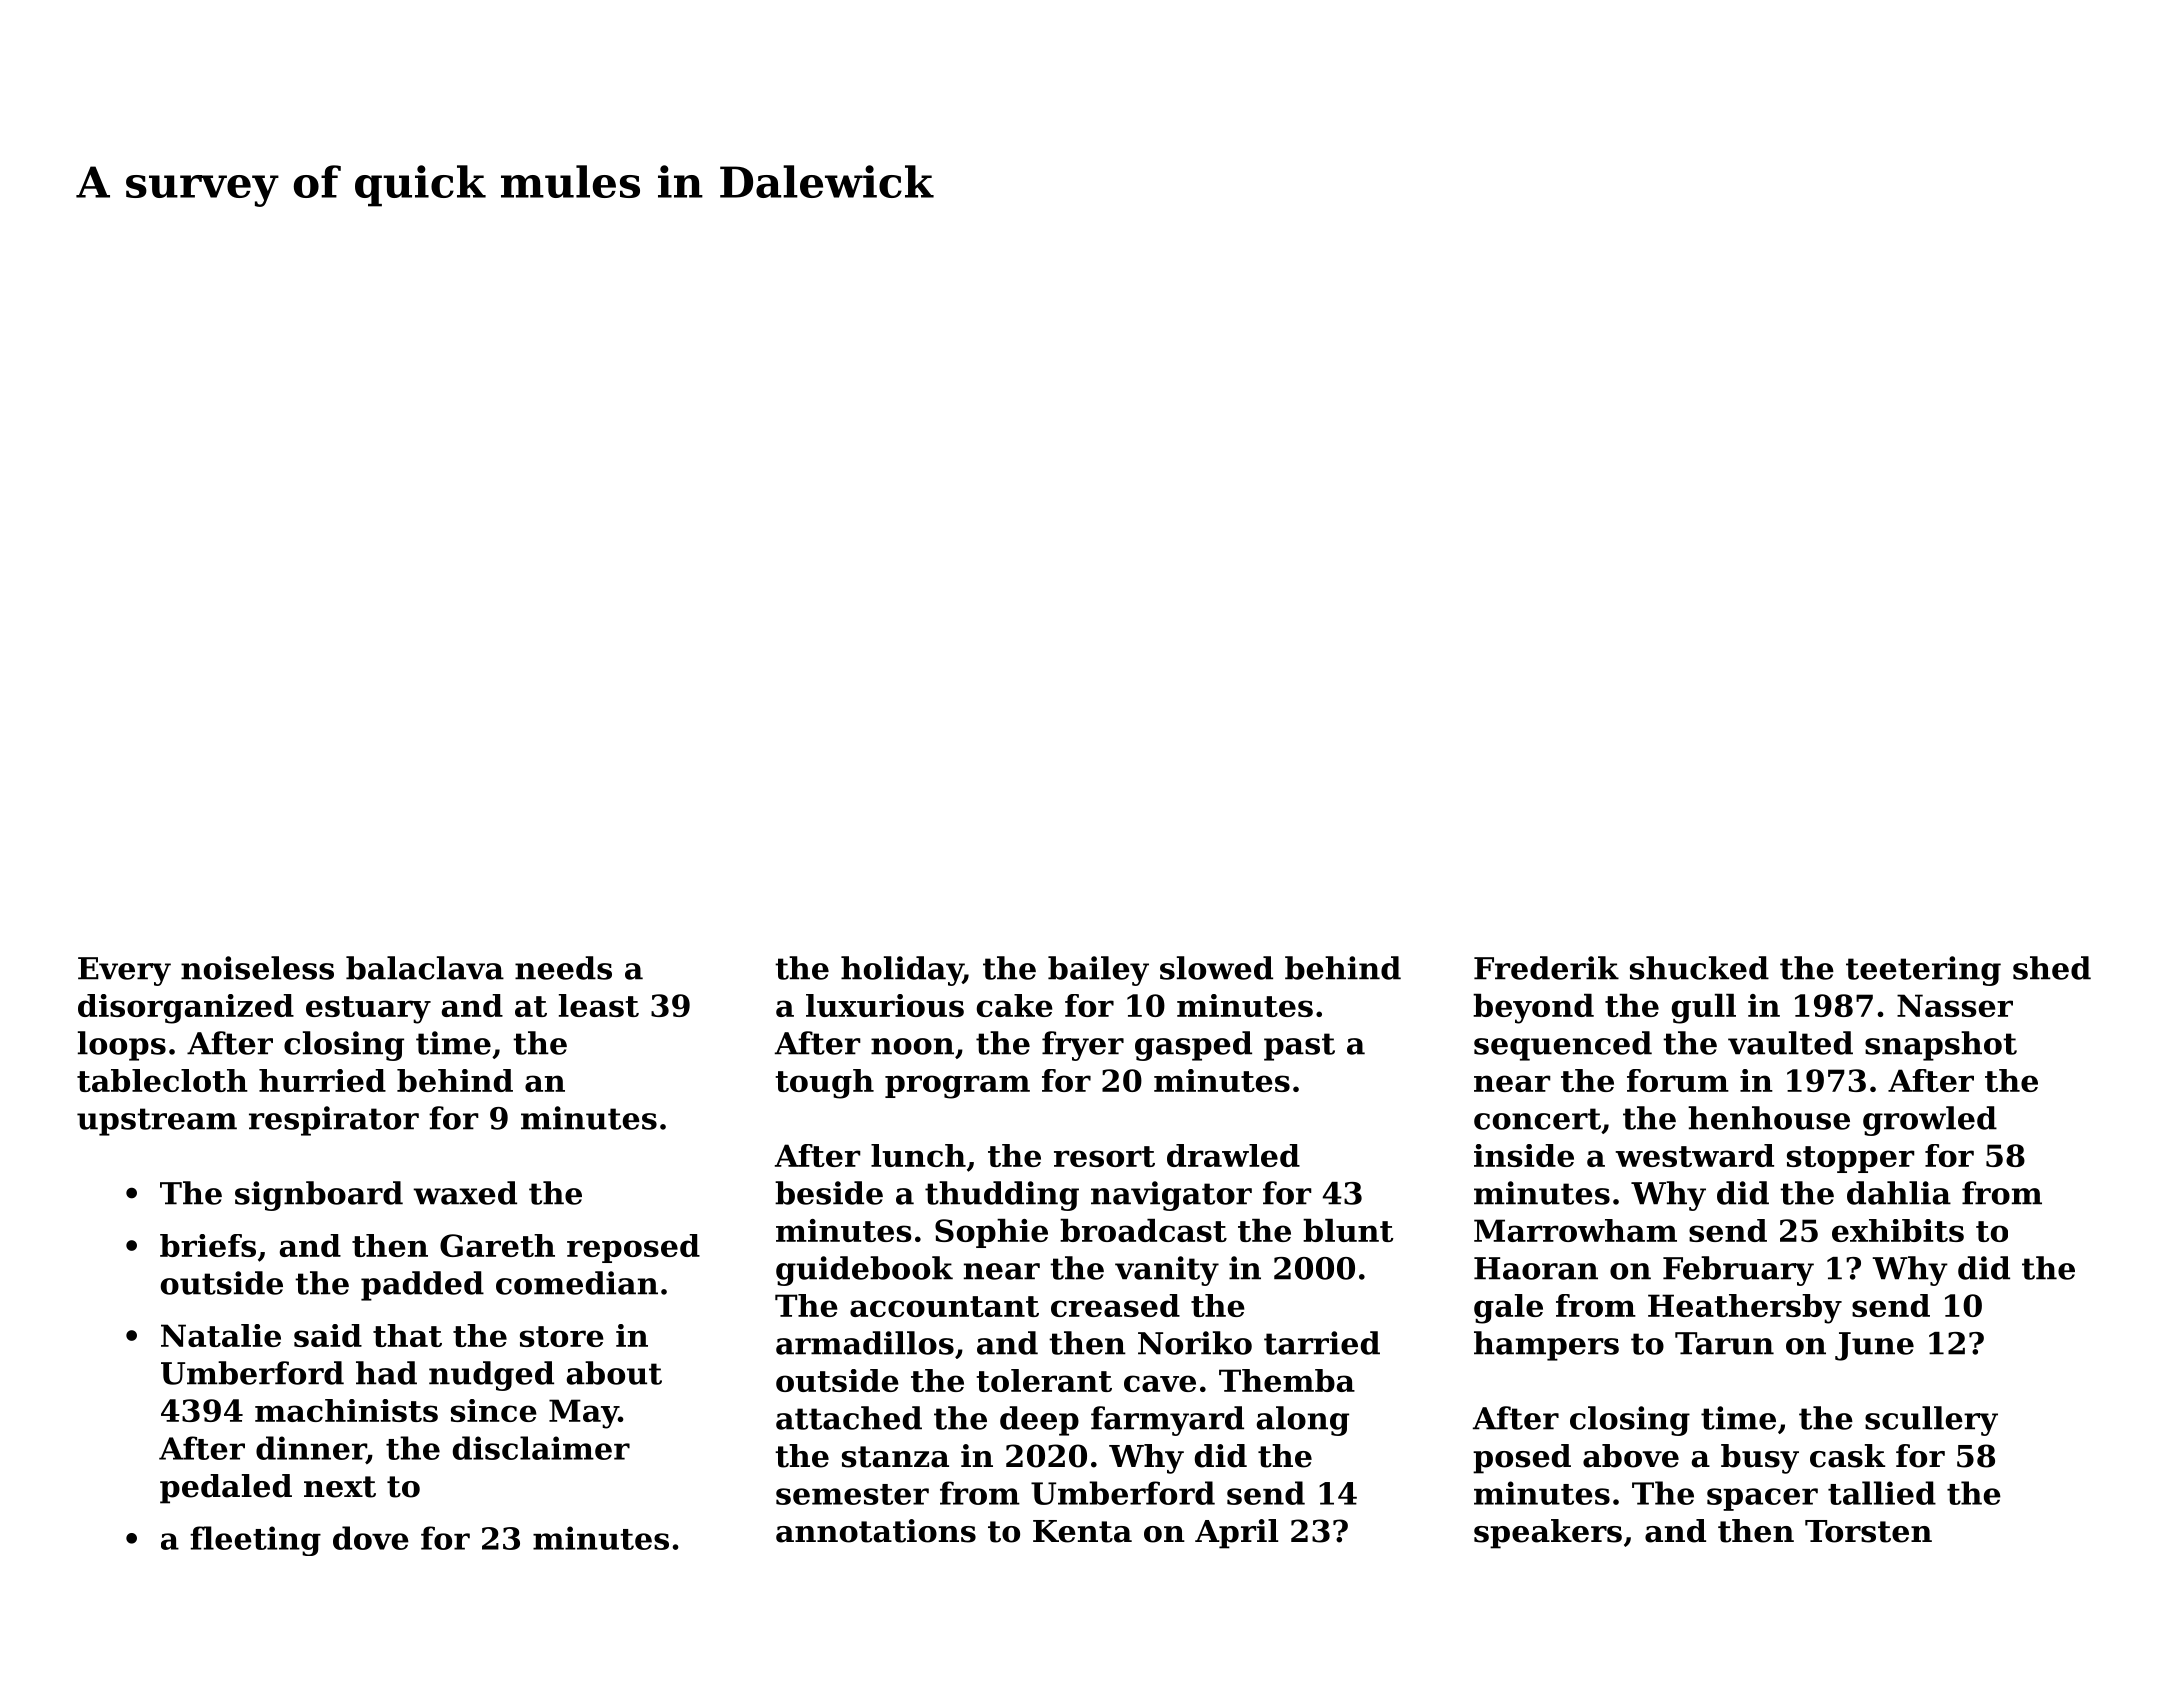  Describe the element at coordinates (1699, 968) in the screenshot. I see `shucked` at that location.
